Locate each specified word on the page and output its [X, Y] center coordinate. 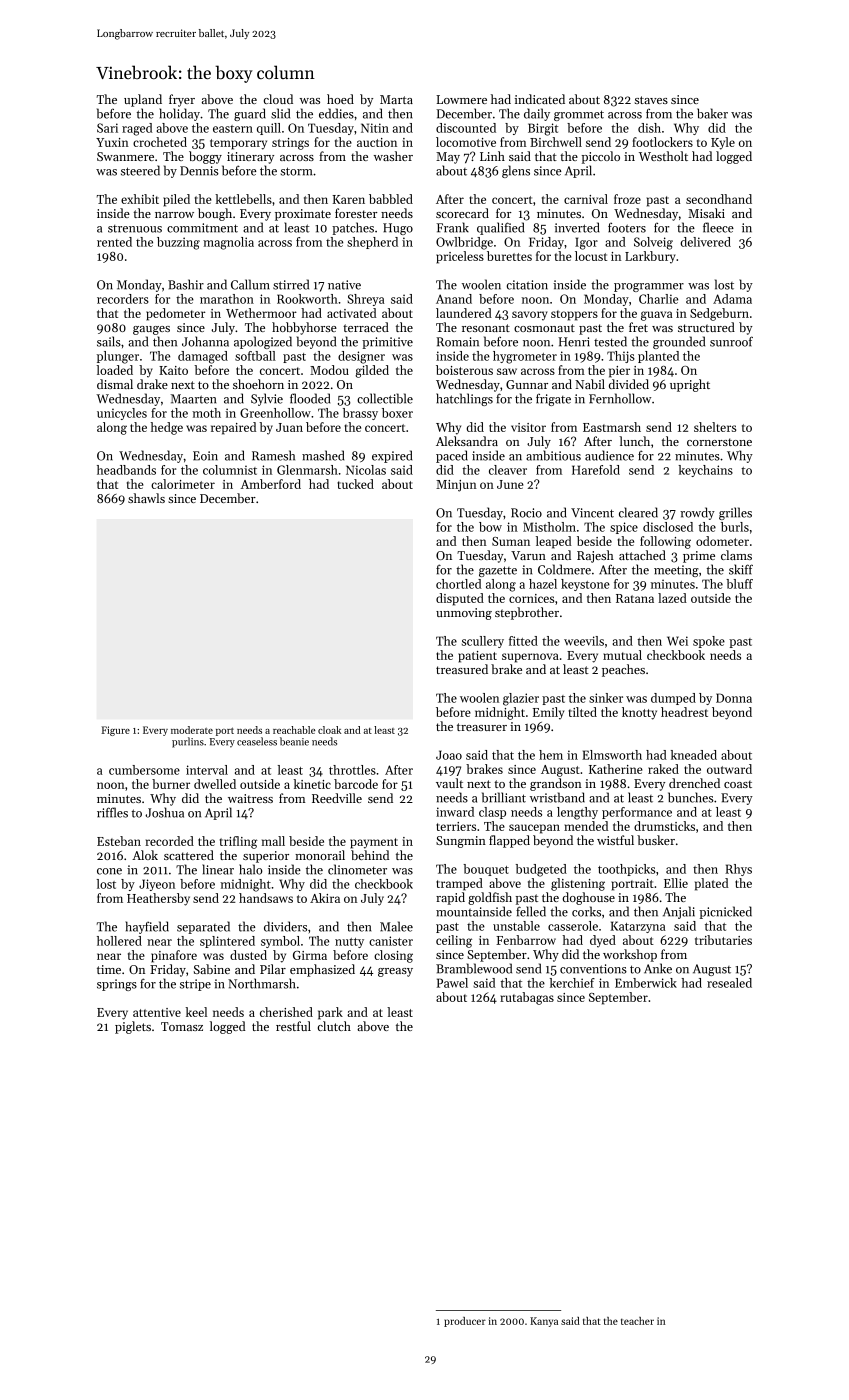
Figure [115, 731]
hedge [166, 428]
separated [203, 927]
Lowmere [461, 99]
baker [712, 113]
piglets [133, 1027]
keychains [705, 471]
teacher [637, 1321]
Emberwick [646, 983]
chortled [458, 584]
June [510, 484]
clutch [334, 1026]
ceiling [454, 941]
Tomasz [182, 1026]
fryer [182, 100]
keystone [585, 585]
